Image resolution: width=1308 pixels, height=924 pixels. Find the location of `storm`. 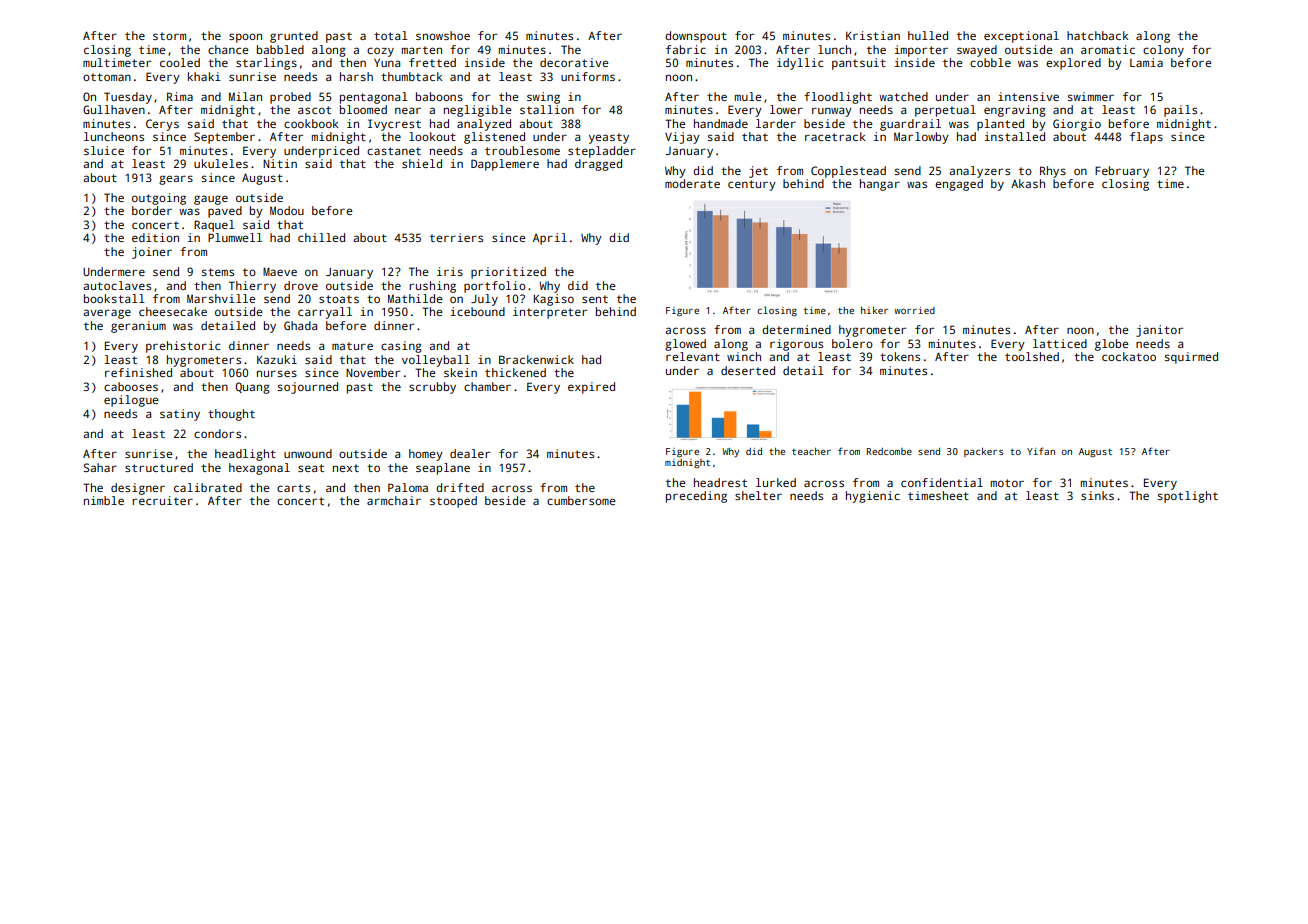

storm is located at coordinates (169, 36).
